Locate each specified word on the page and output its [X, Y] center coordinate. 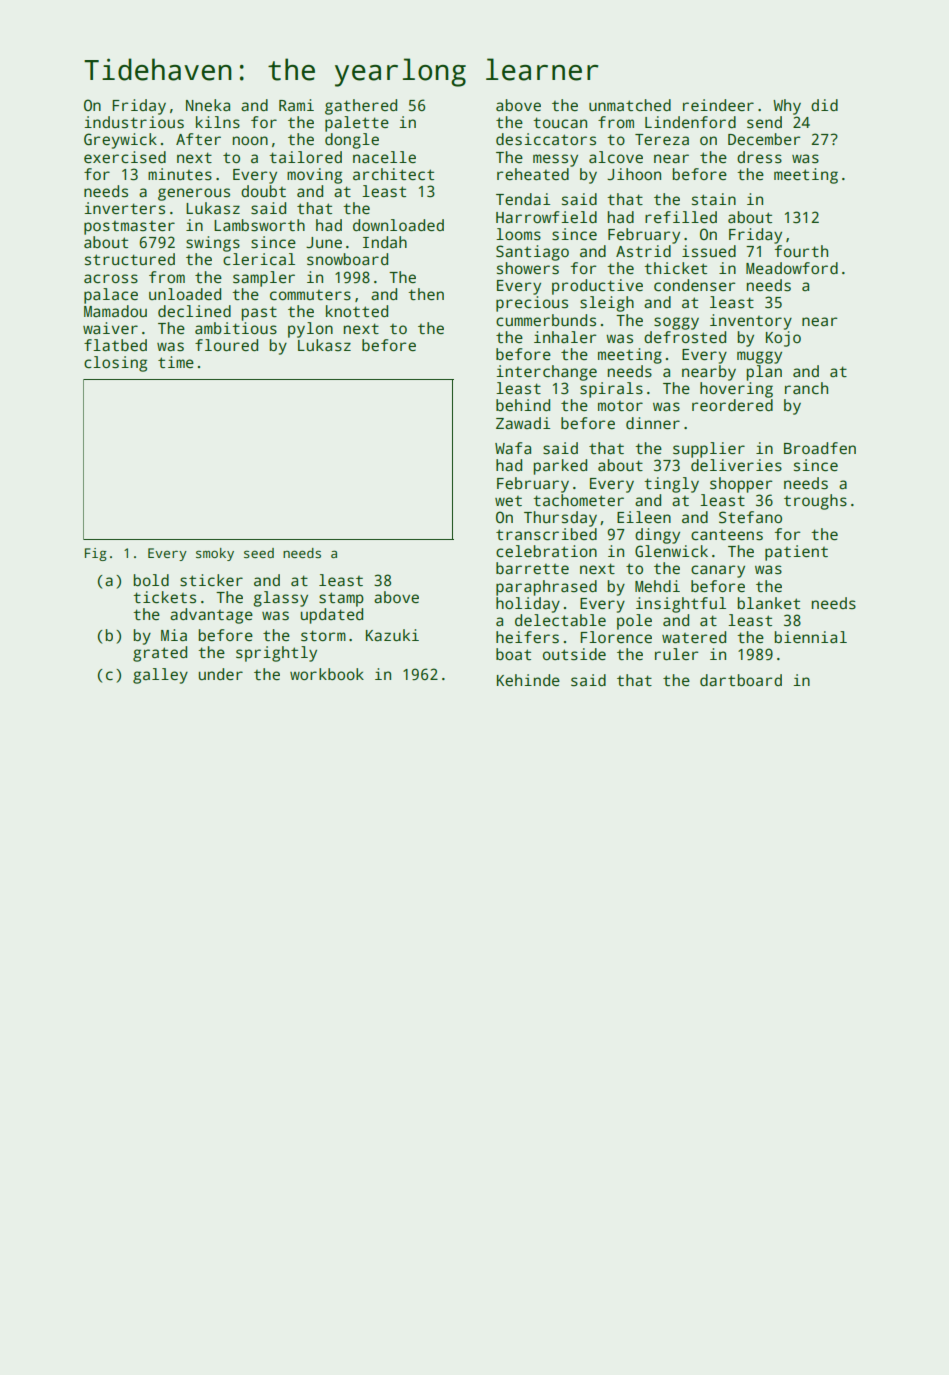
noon [250, 140]
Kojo [783, 339]
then [426, 294]
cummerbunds [546, 320]
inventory [751, 322]
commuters [310, 295]
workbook [327, 674]
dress [759, 157]
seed [259, 553]
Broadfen [820, 448]
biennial [811, 637]
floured [226, 345]
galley [160, 676]
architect [393, 174]
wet [508, 501]
